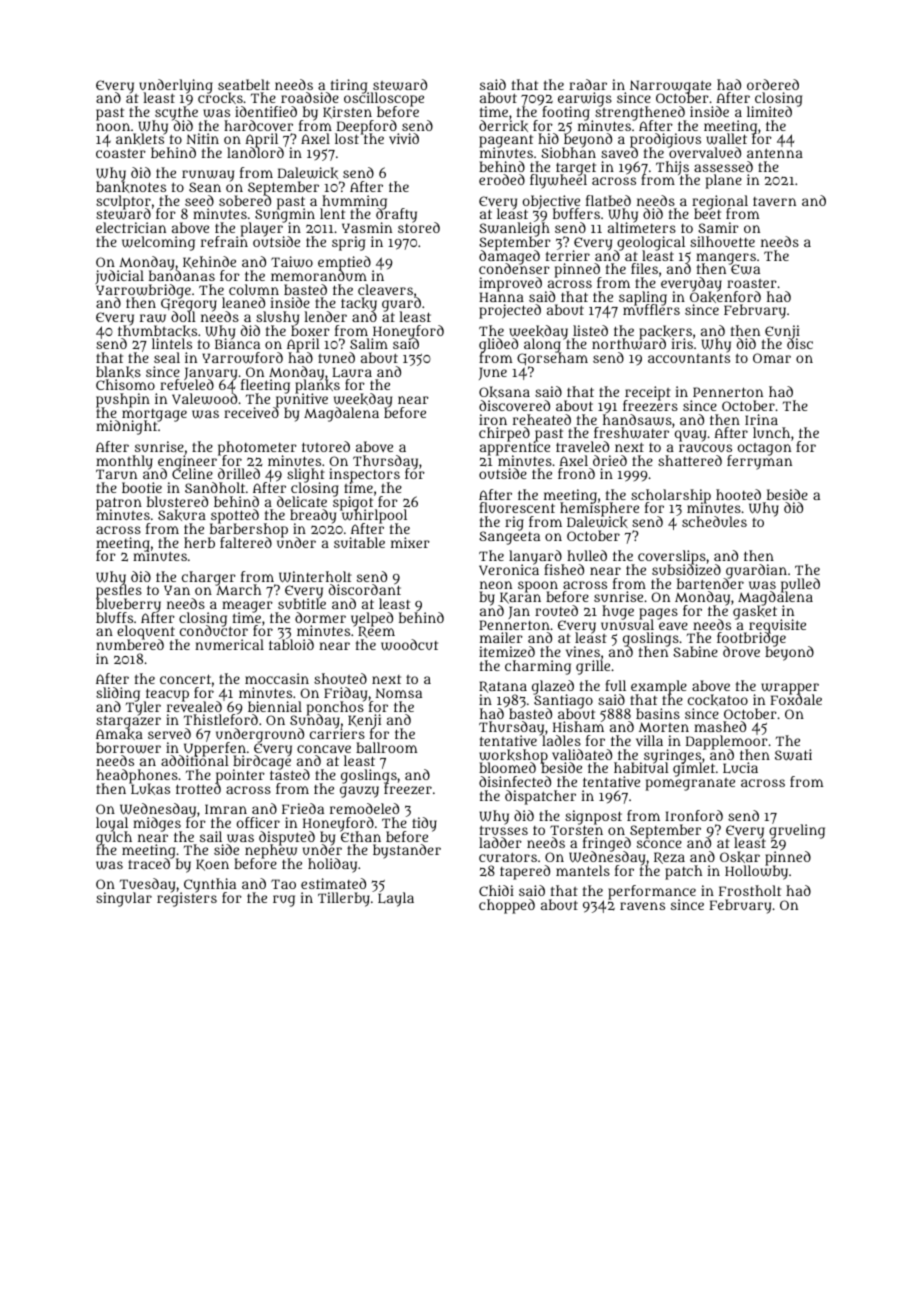 The width and height of the document is (924, 1308). What do you see at coordinates (255, 153) in the document?
I see `landlord` at bounding box center [255, 153].
